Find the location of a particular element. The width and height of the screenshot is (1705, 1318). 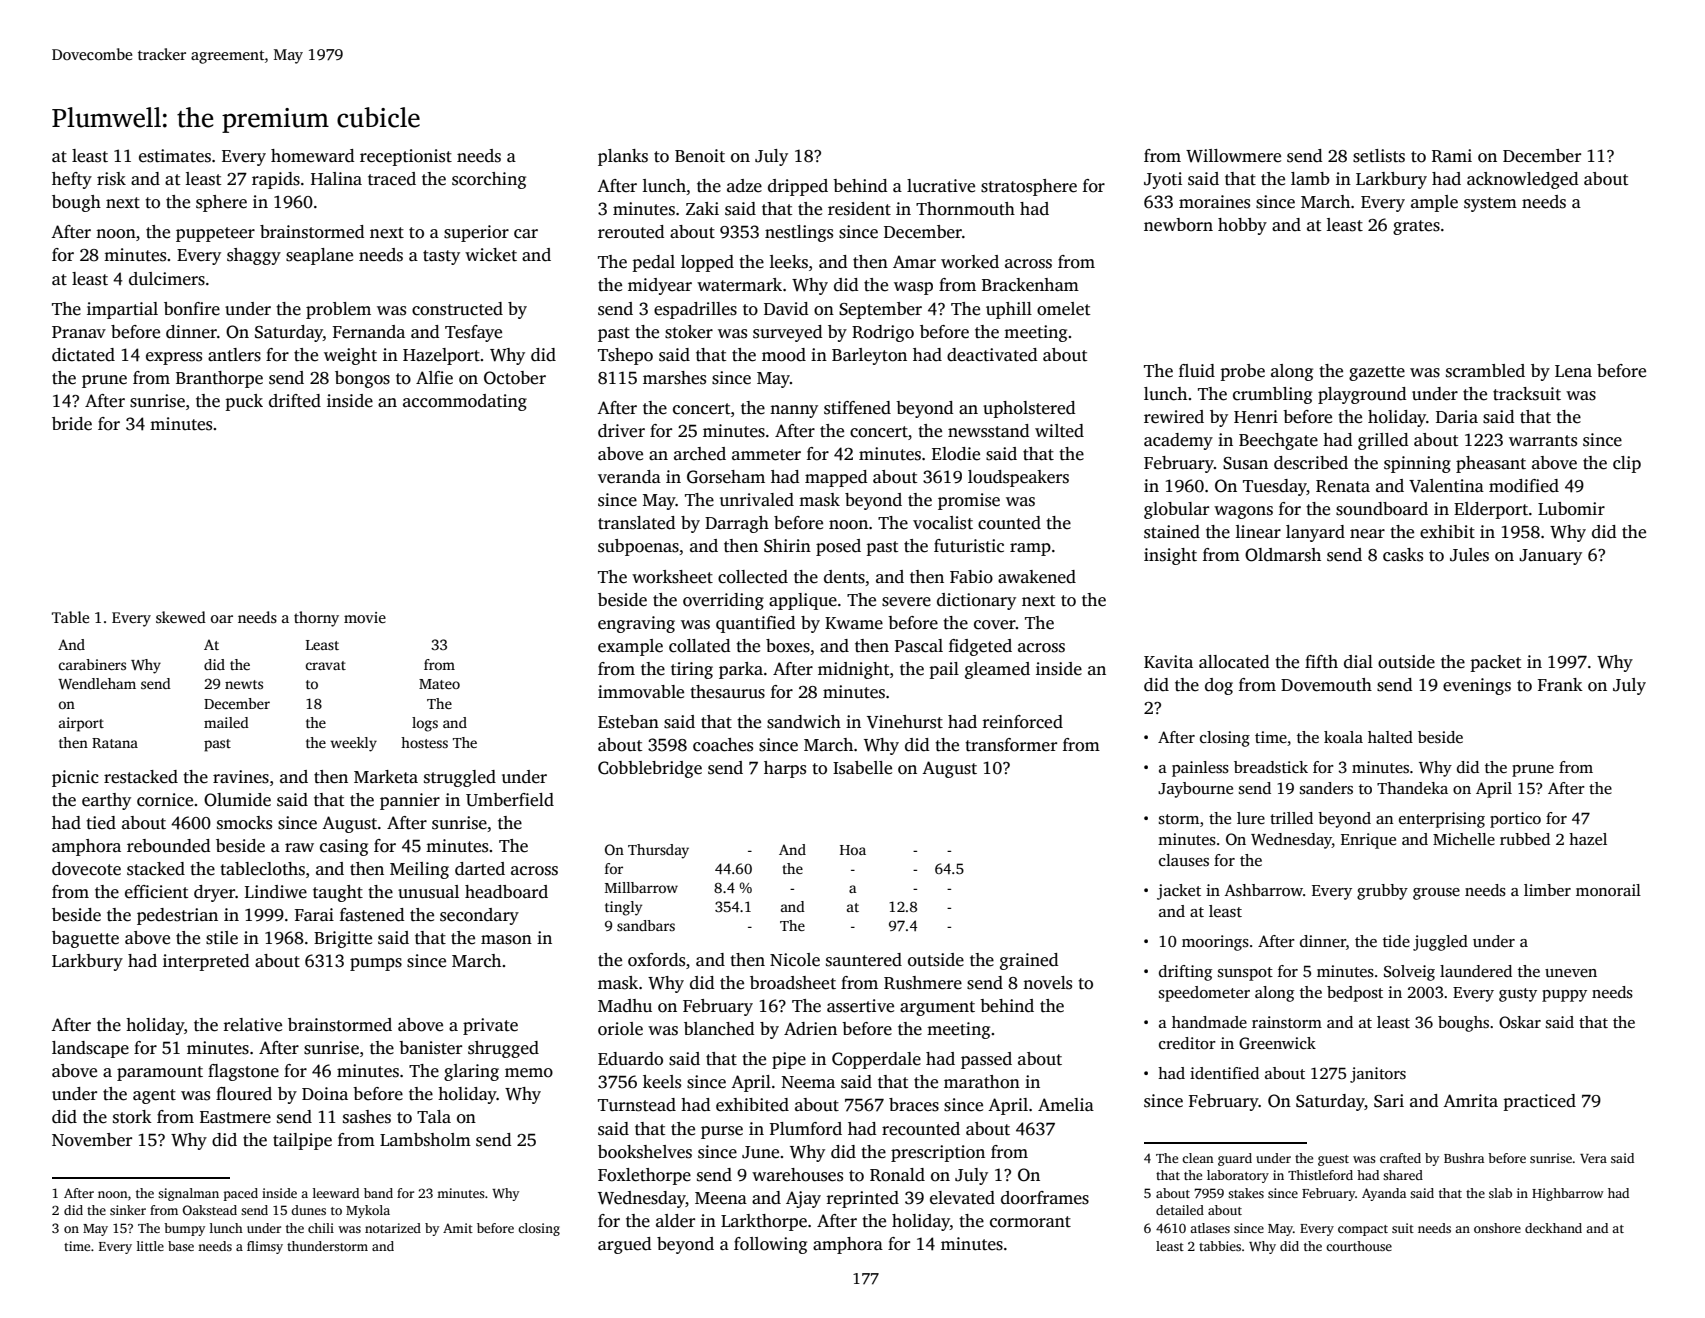

accommodating is located at coordinates (465, 402).
